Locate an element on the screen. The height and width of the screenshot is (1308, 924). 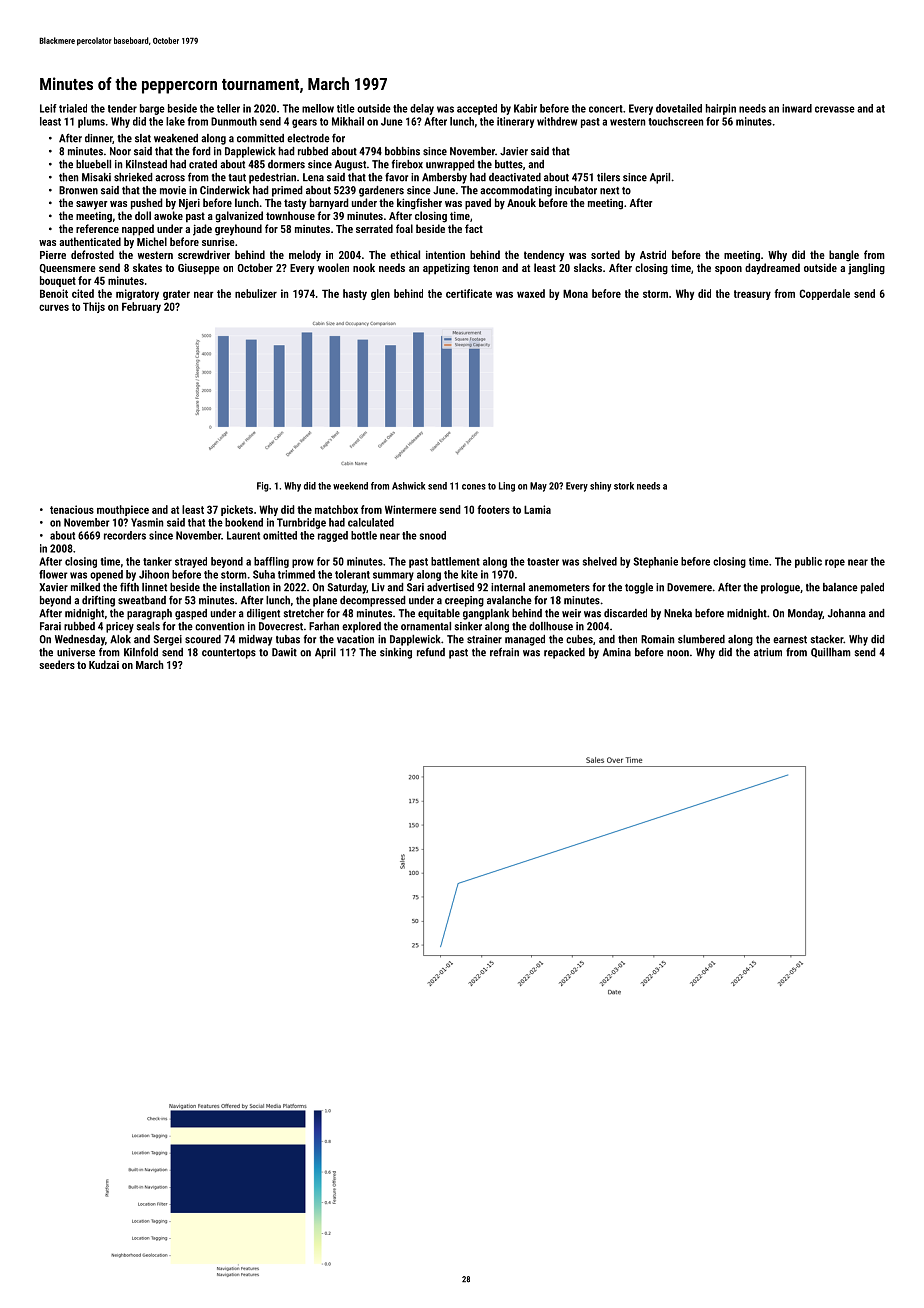
movie is located at coordinates (173, 190).
